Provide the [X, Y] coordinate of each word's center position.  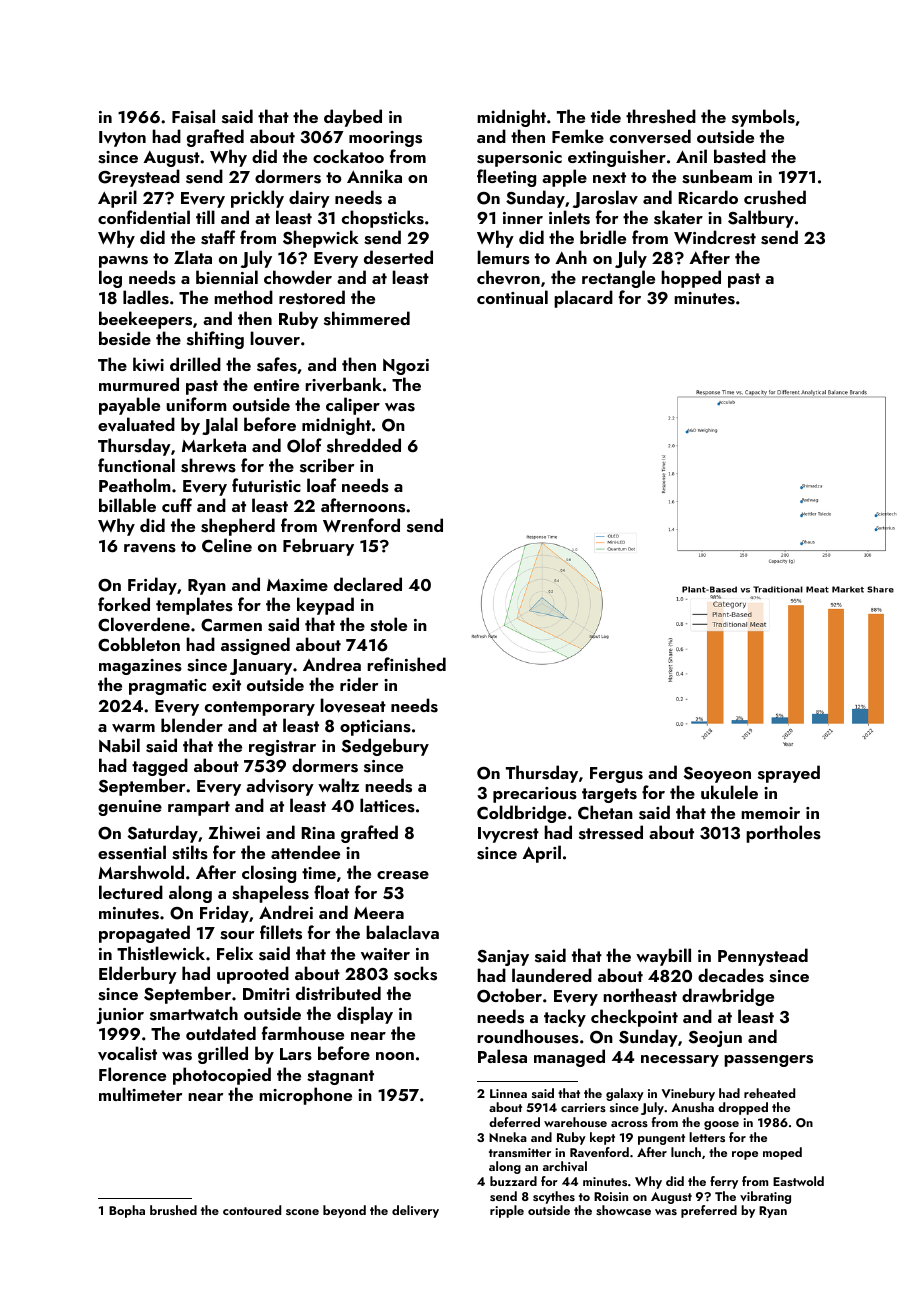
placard [583, 299]
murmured [139, 384]
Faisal [193, 116]
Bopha [127, 1211]
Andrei [286, 912]
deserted [398, 257]
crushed [775, 197]
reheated [769, 1093]
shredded [364, 445]
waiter [385, 954]
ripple [507, 1211]
